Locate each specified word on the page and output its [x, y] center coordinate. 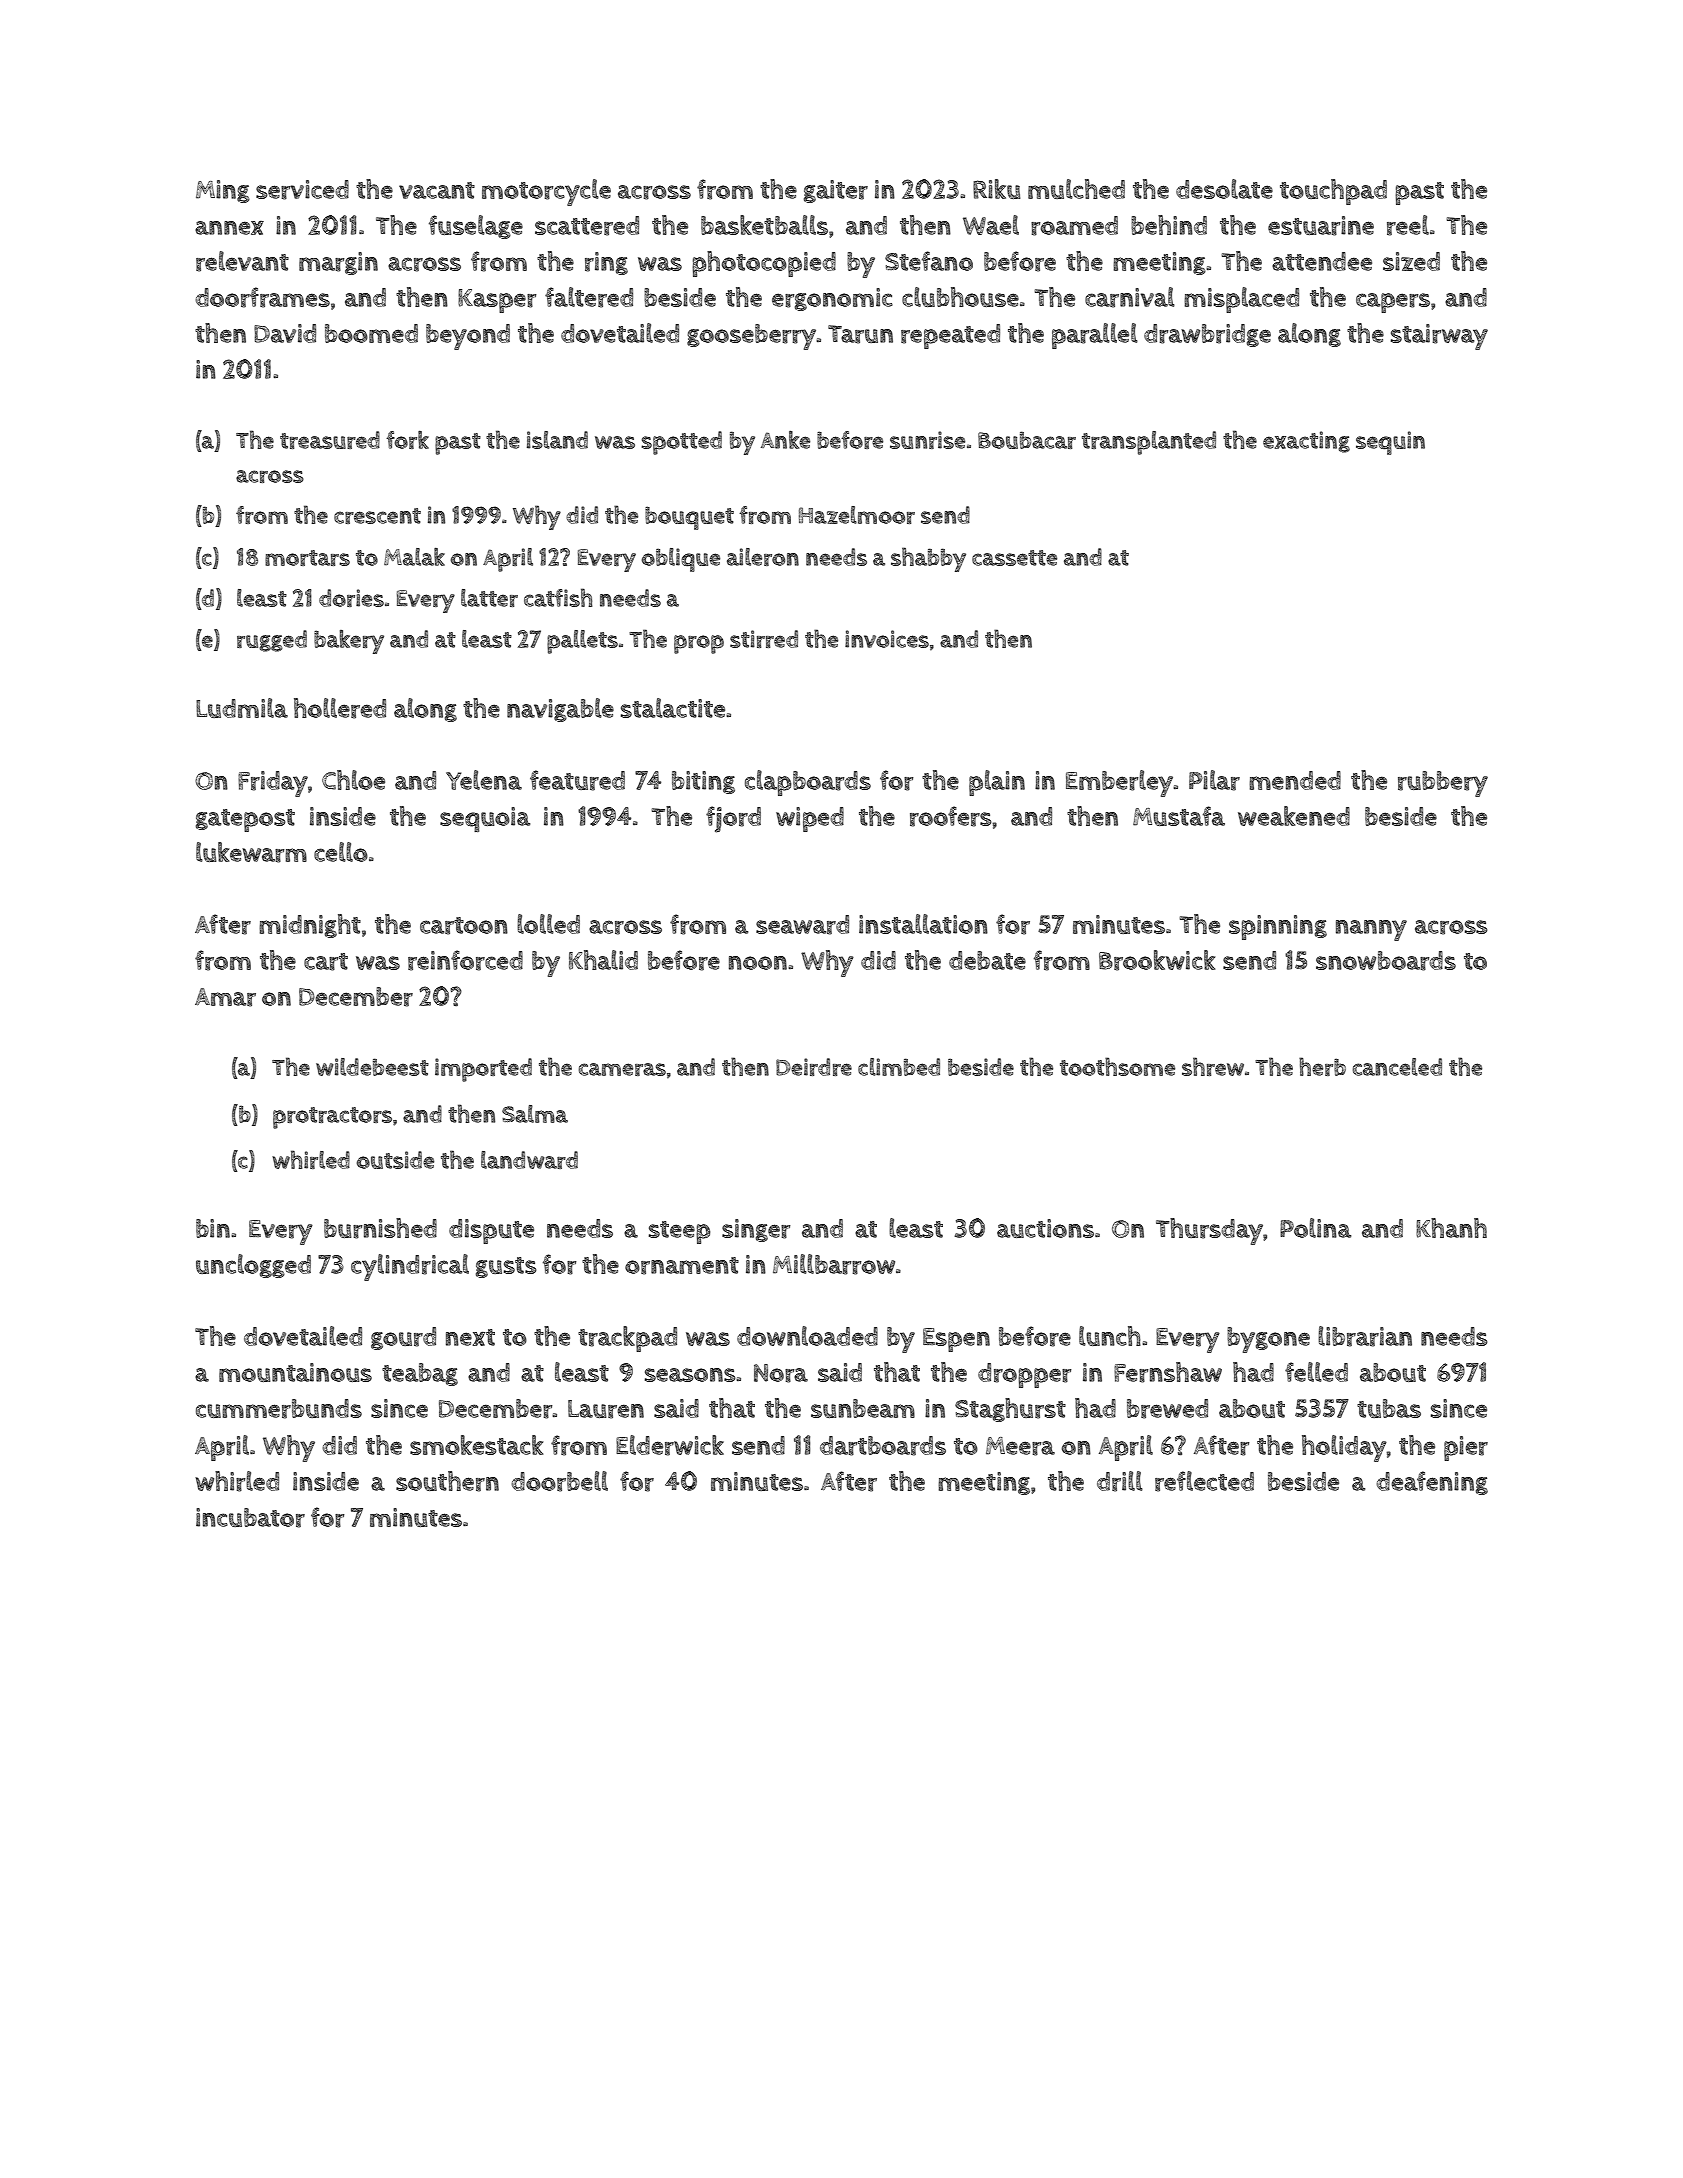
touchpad [1333, 192]
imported [483, 1070]
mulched [1076, 189]
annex [229, 228]
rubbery [1443, 784]
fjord [733, 819]
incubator [250, 1518]
